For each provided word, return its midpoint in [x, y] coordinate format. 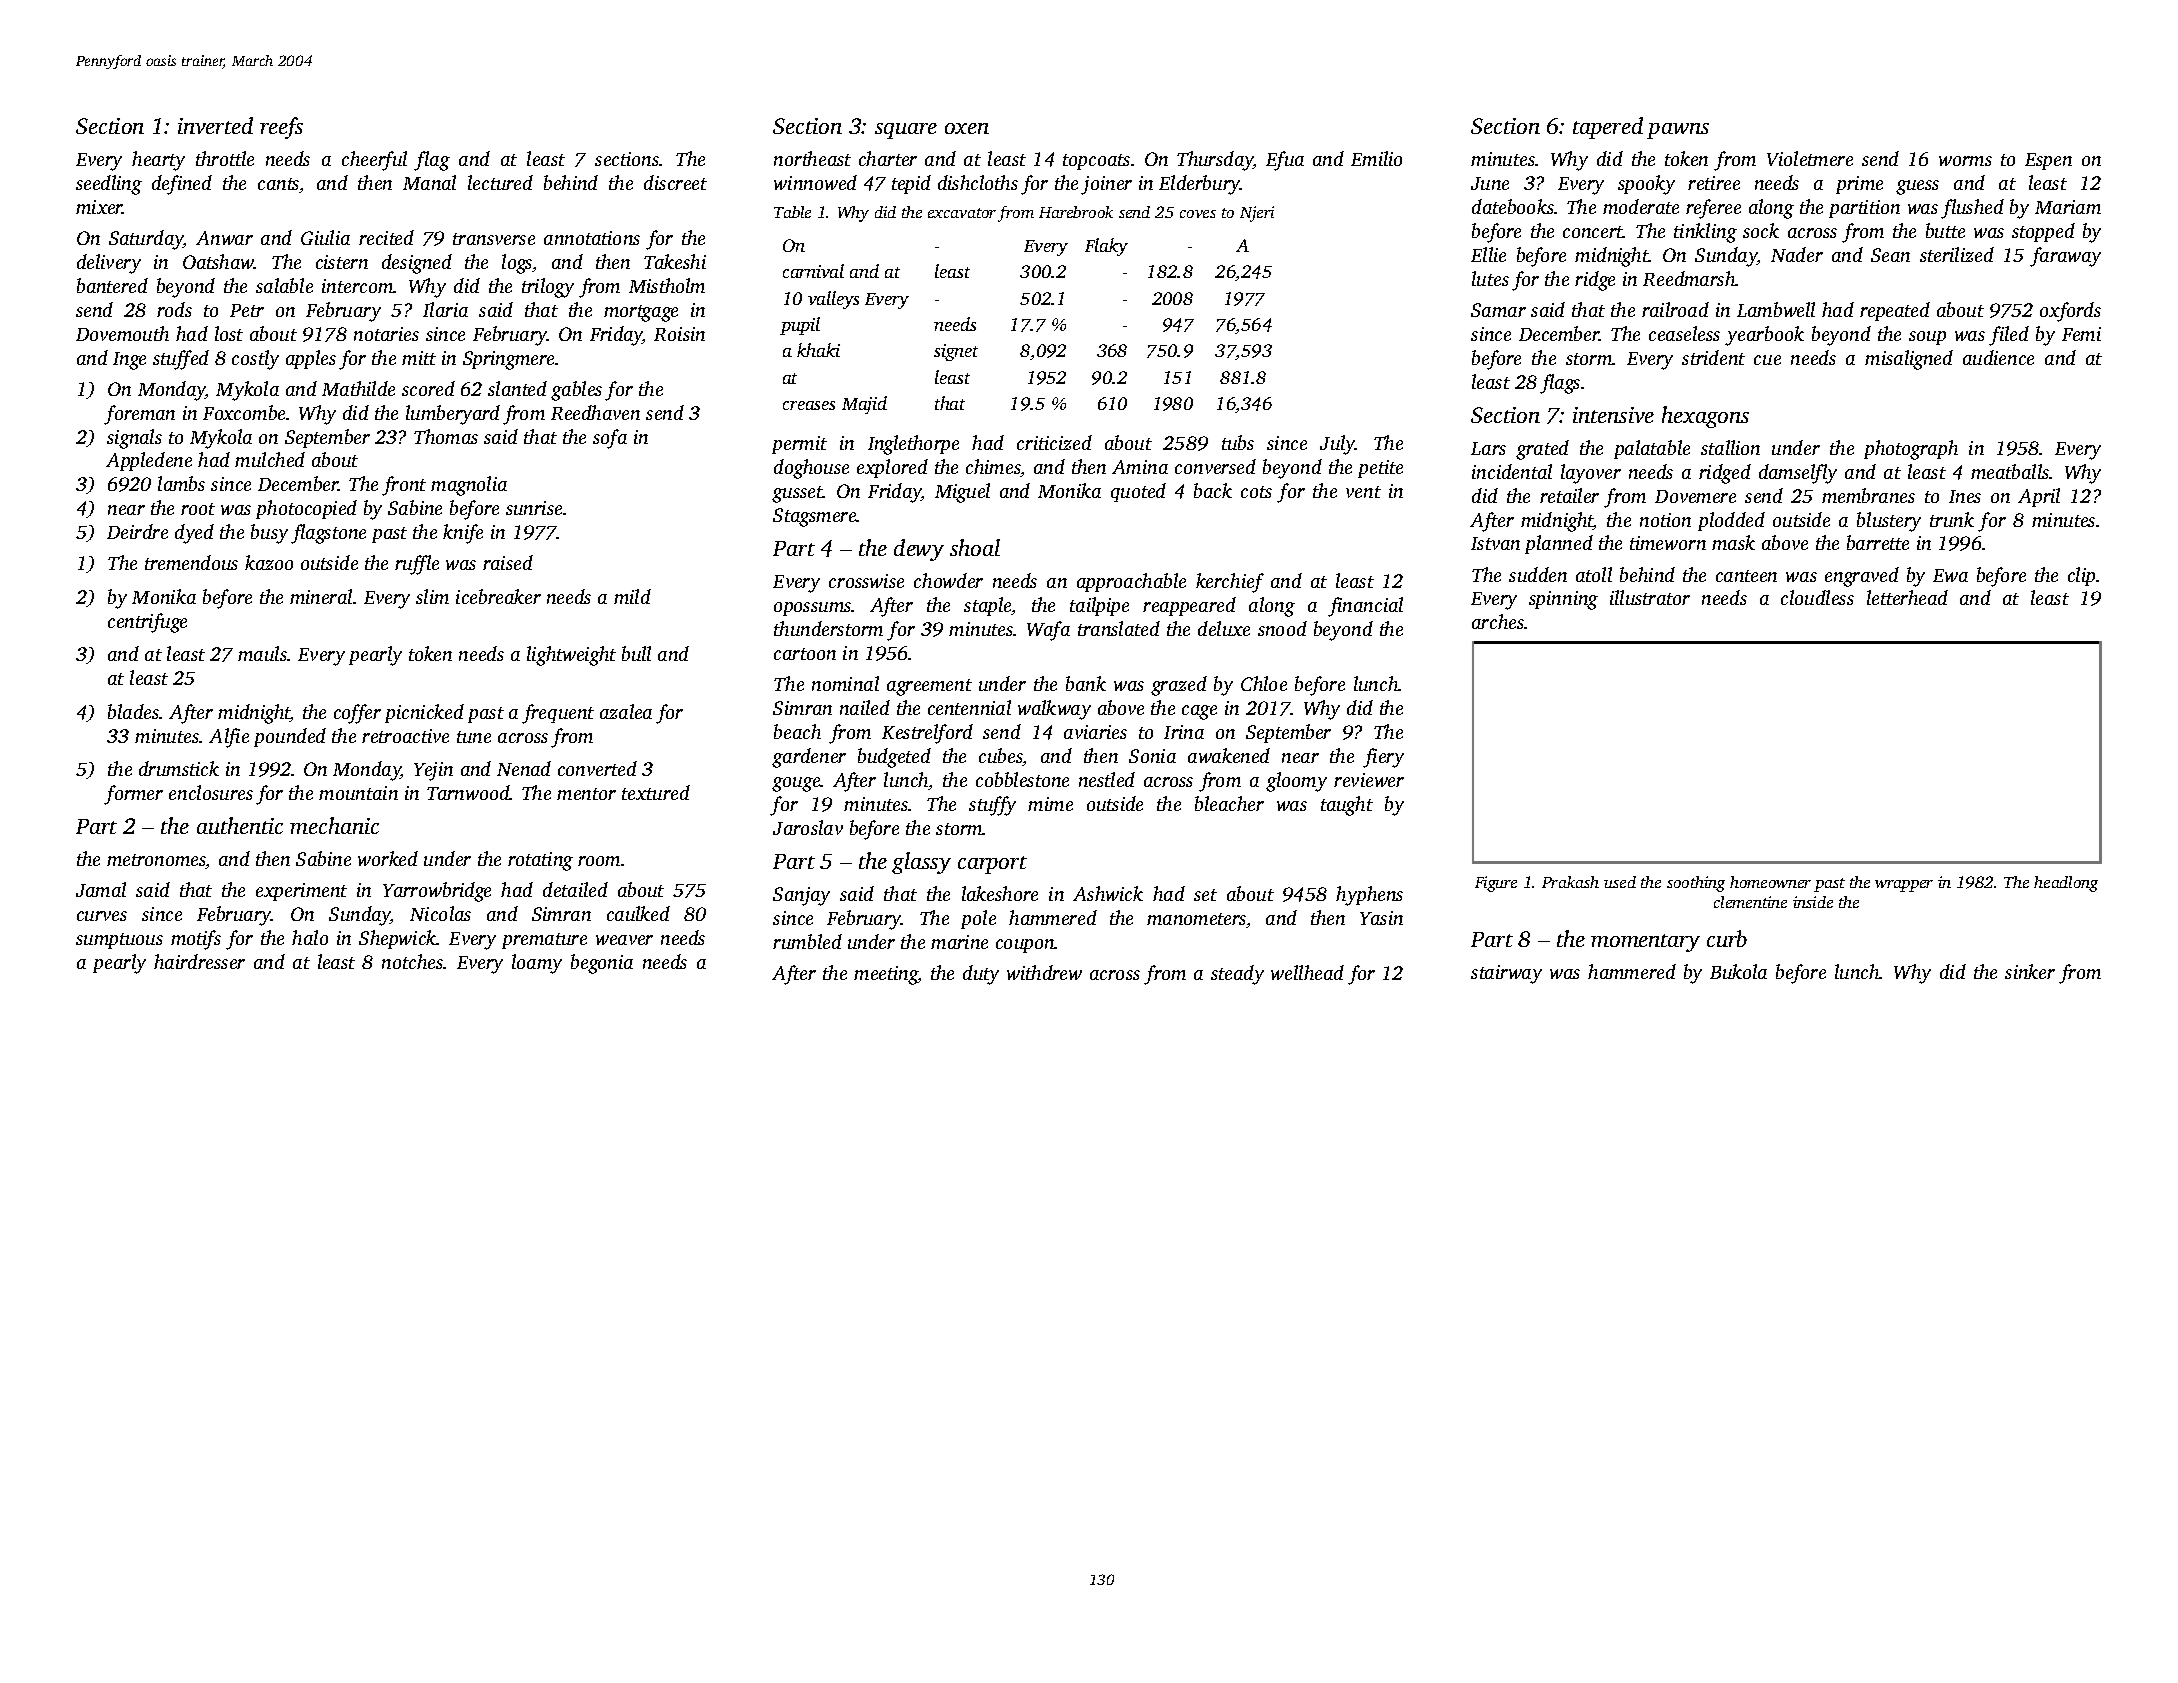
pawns [1678, 131]
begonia [602, 964]
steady [1237, 975]
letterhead [1907, 597]
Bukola [1738, 971]
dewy [919, 550]
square [906, 131]
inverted [215, 125]
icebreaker [498, 596]
